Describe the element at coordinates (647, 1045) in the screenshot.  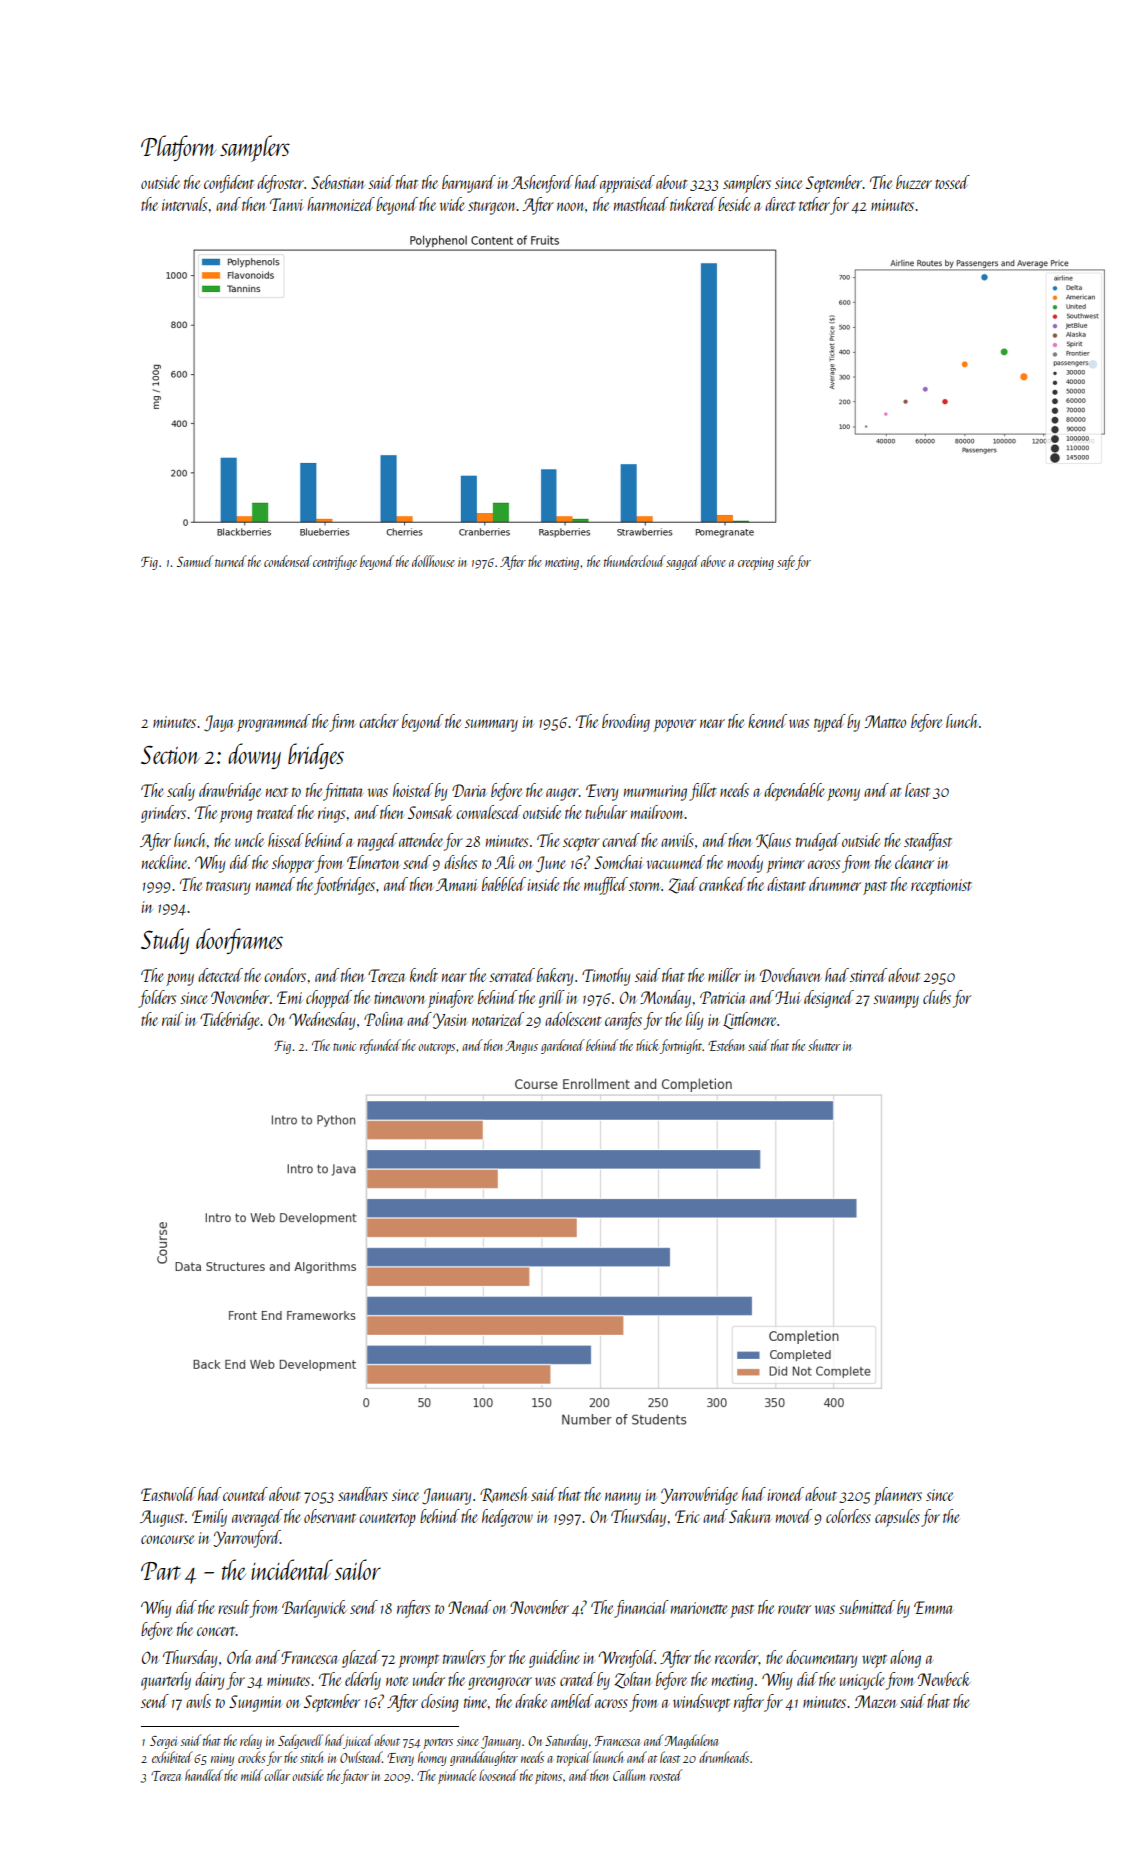
I see `thick` at that location.
